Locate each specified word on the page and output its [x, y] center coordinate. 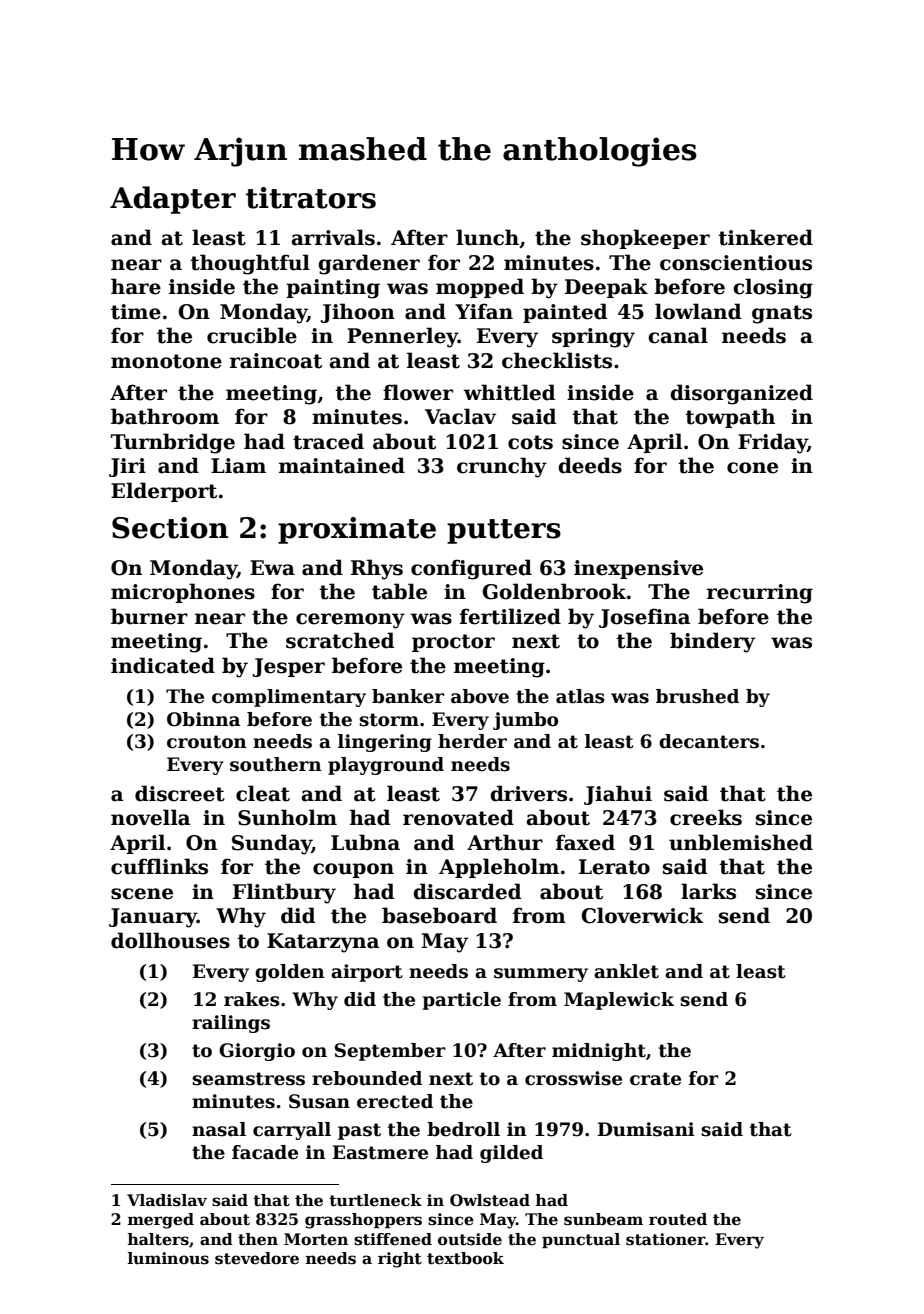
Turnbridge [173, 443]
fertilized [510, 616]
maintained [342, 465]
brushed [697, 696]
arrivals [333, 237]
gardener [369, 264]
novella [150, 817]
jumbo [525, 721]
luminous [168, 1258]
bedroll [463, 1129]
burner [149, 616]
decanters [709, 741]
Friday [772, 443]
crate [655, 1079]
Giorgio [257, 1052]
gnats [782, 314]
